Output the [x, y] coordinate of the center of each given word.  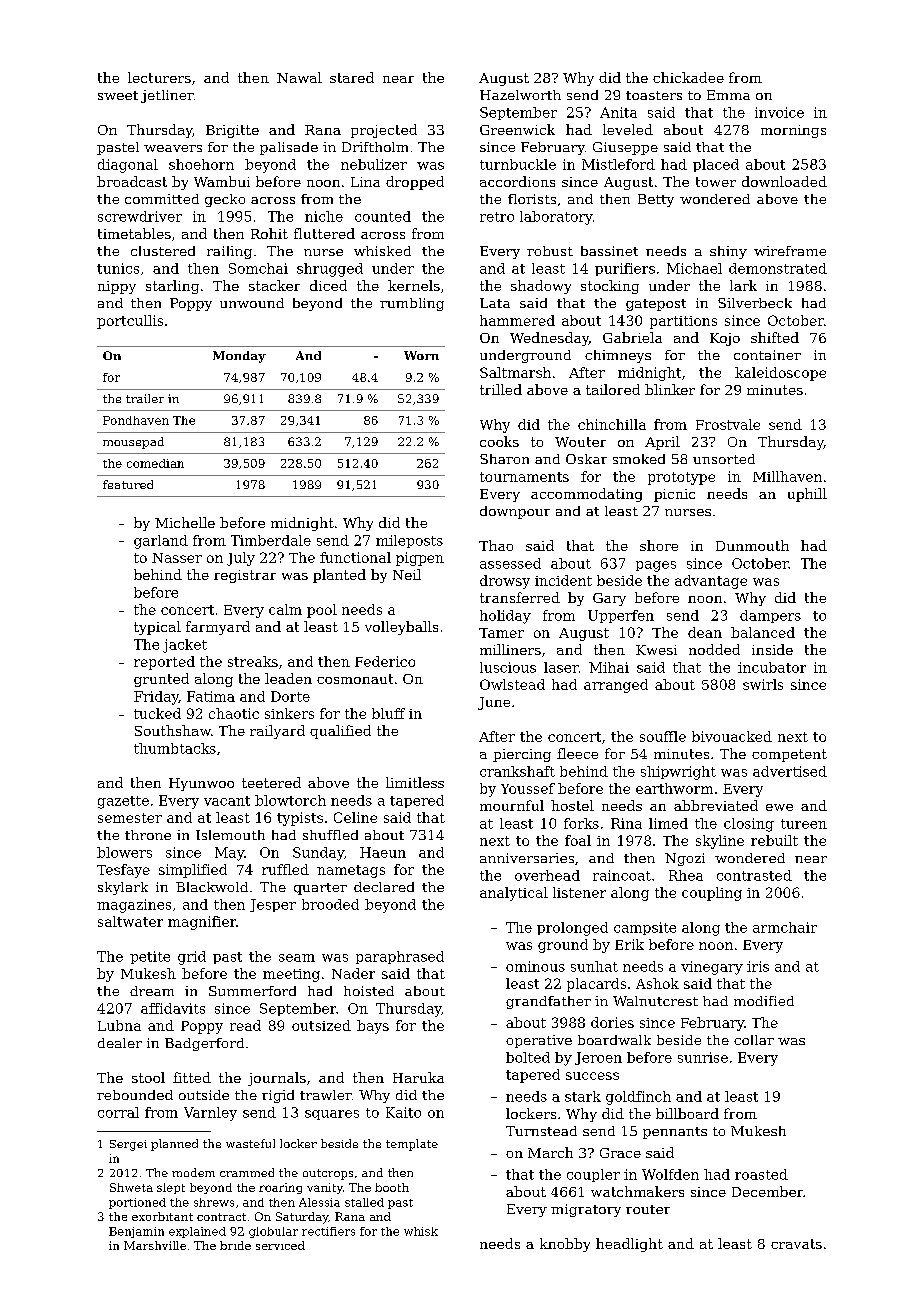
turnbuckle [518, 164]
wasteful [250, 1143]
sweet [118, 95]
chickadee [688, 77]
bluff [388, 713]
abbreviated [716, 805]
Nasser [177, 558]
